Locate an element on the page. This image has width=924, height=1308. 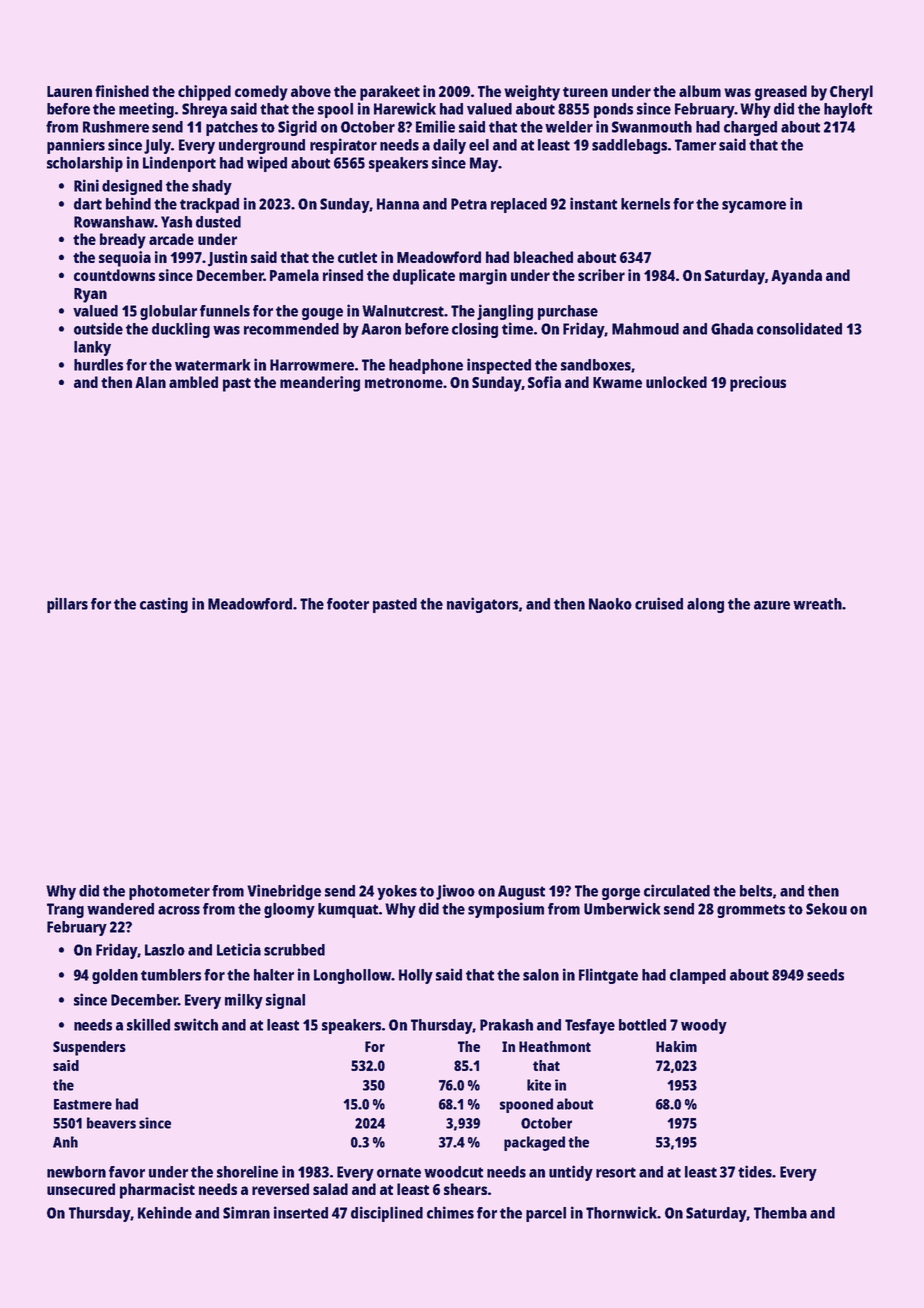
arcade is located at coordinates (171, 239).
